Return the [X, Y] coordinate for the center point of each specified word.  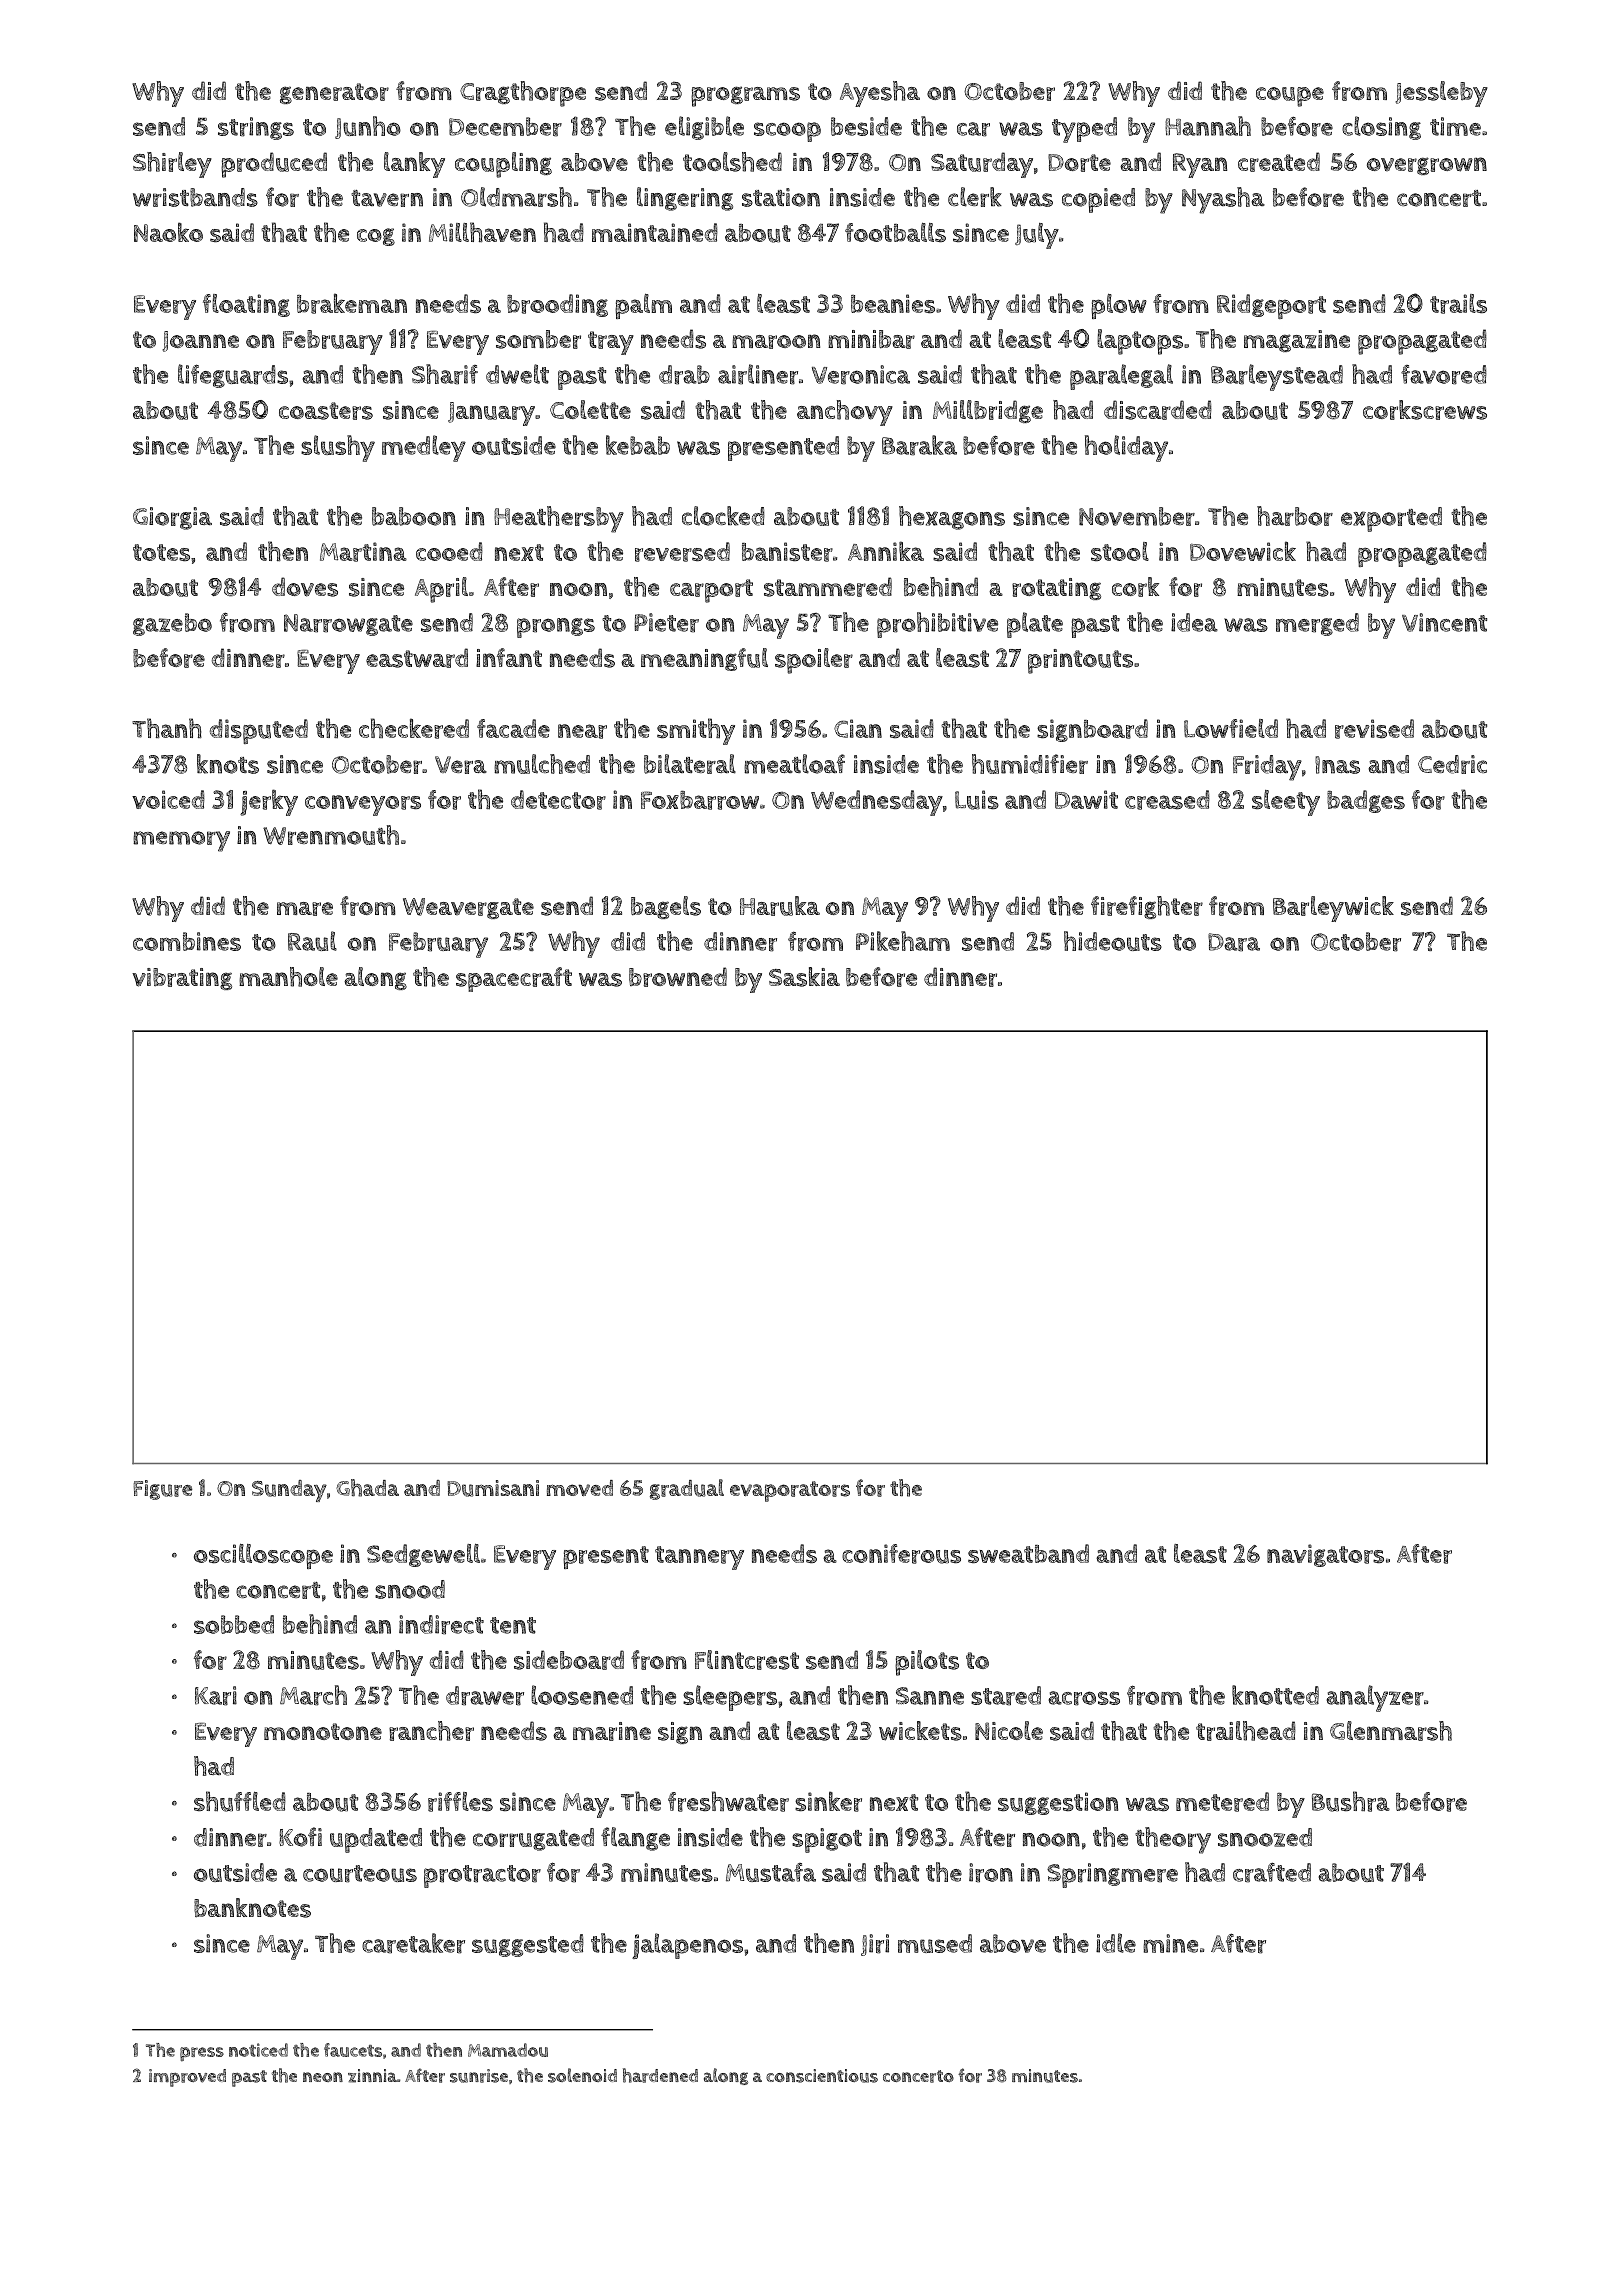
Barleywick [1333, 909]
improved [187, 2078]
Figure [162, 1490]
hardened [660, 2075]
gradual [687, 1489]
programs [745, 96]
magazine [1297, 341]
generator [334, 93]
